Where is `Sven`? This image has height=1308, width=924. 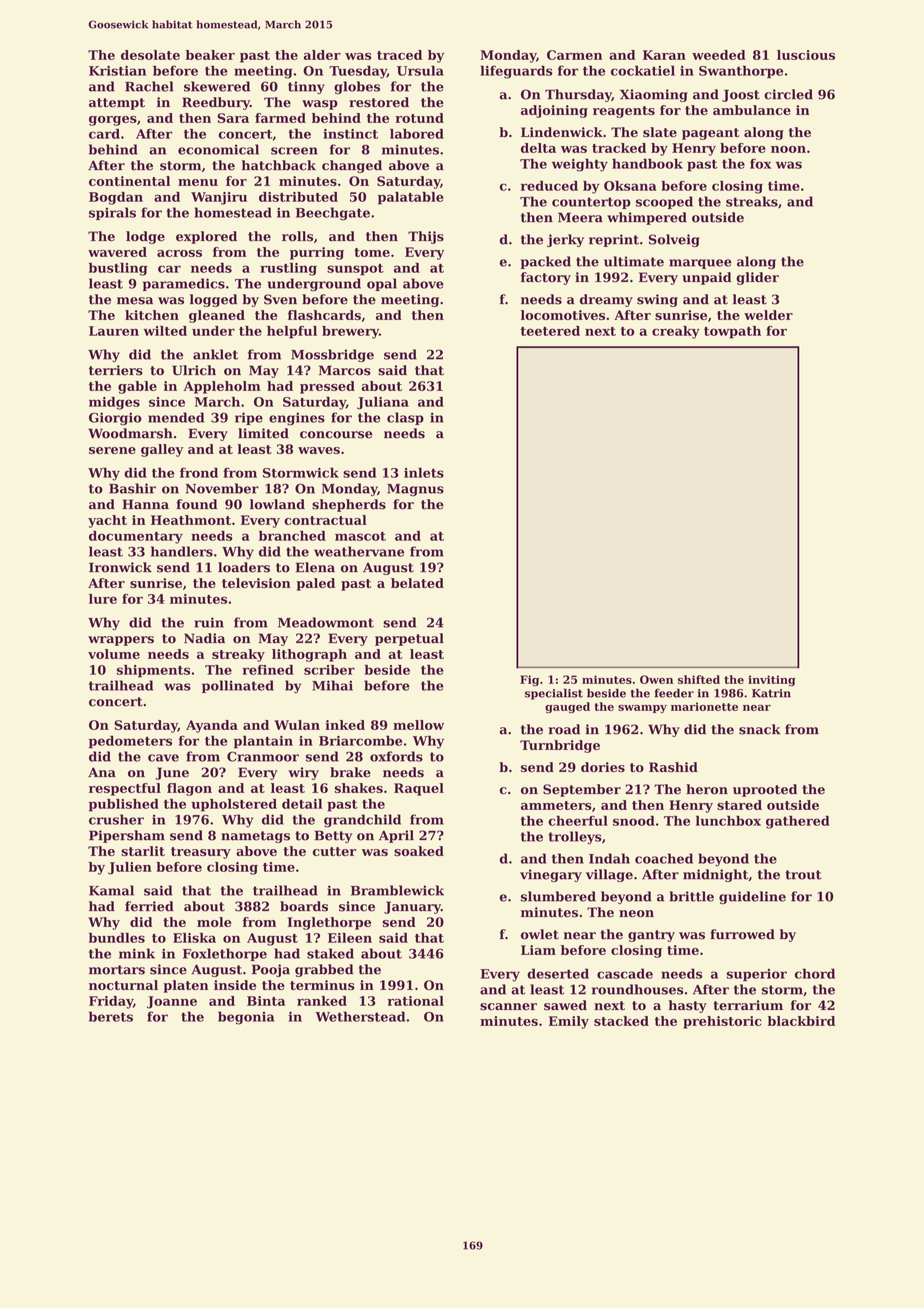
Sven is located at coordinates (280, 299).
